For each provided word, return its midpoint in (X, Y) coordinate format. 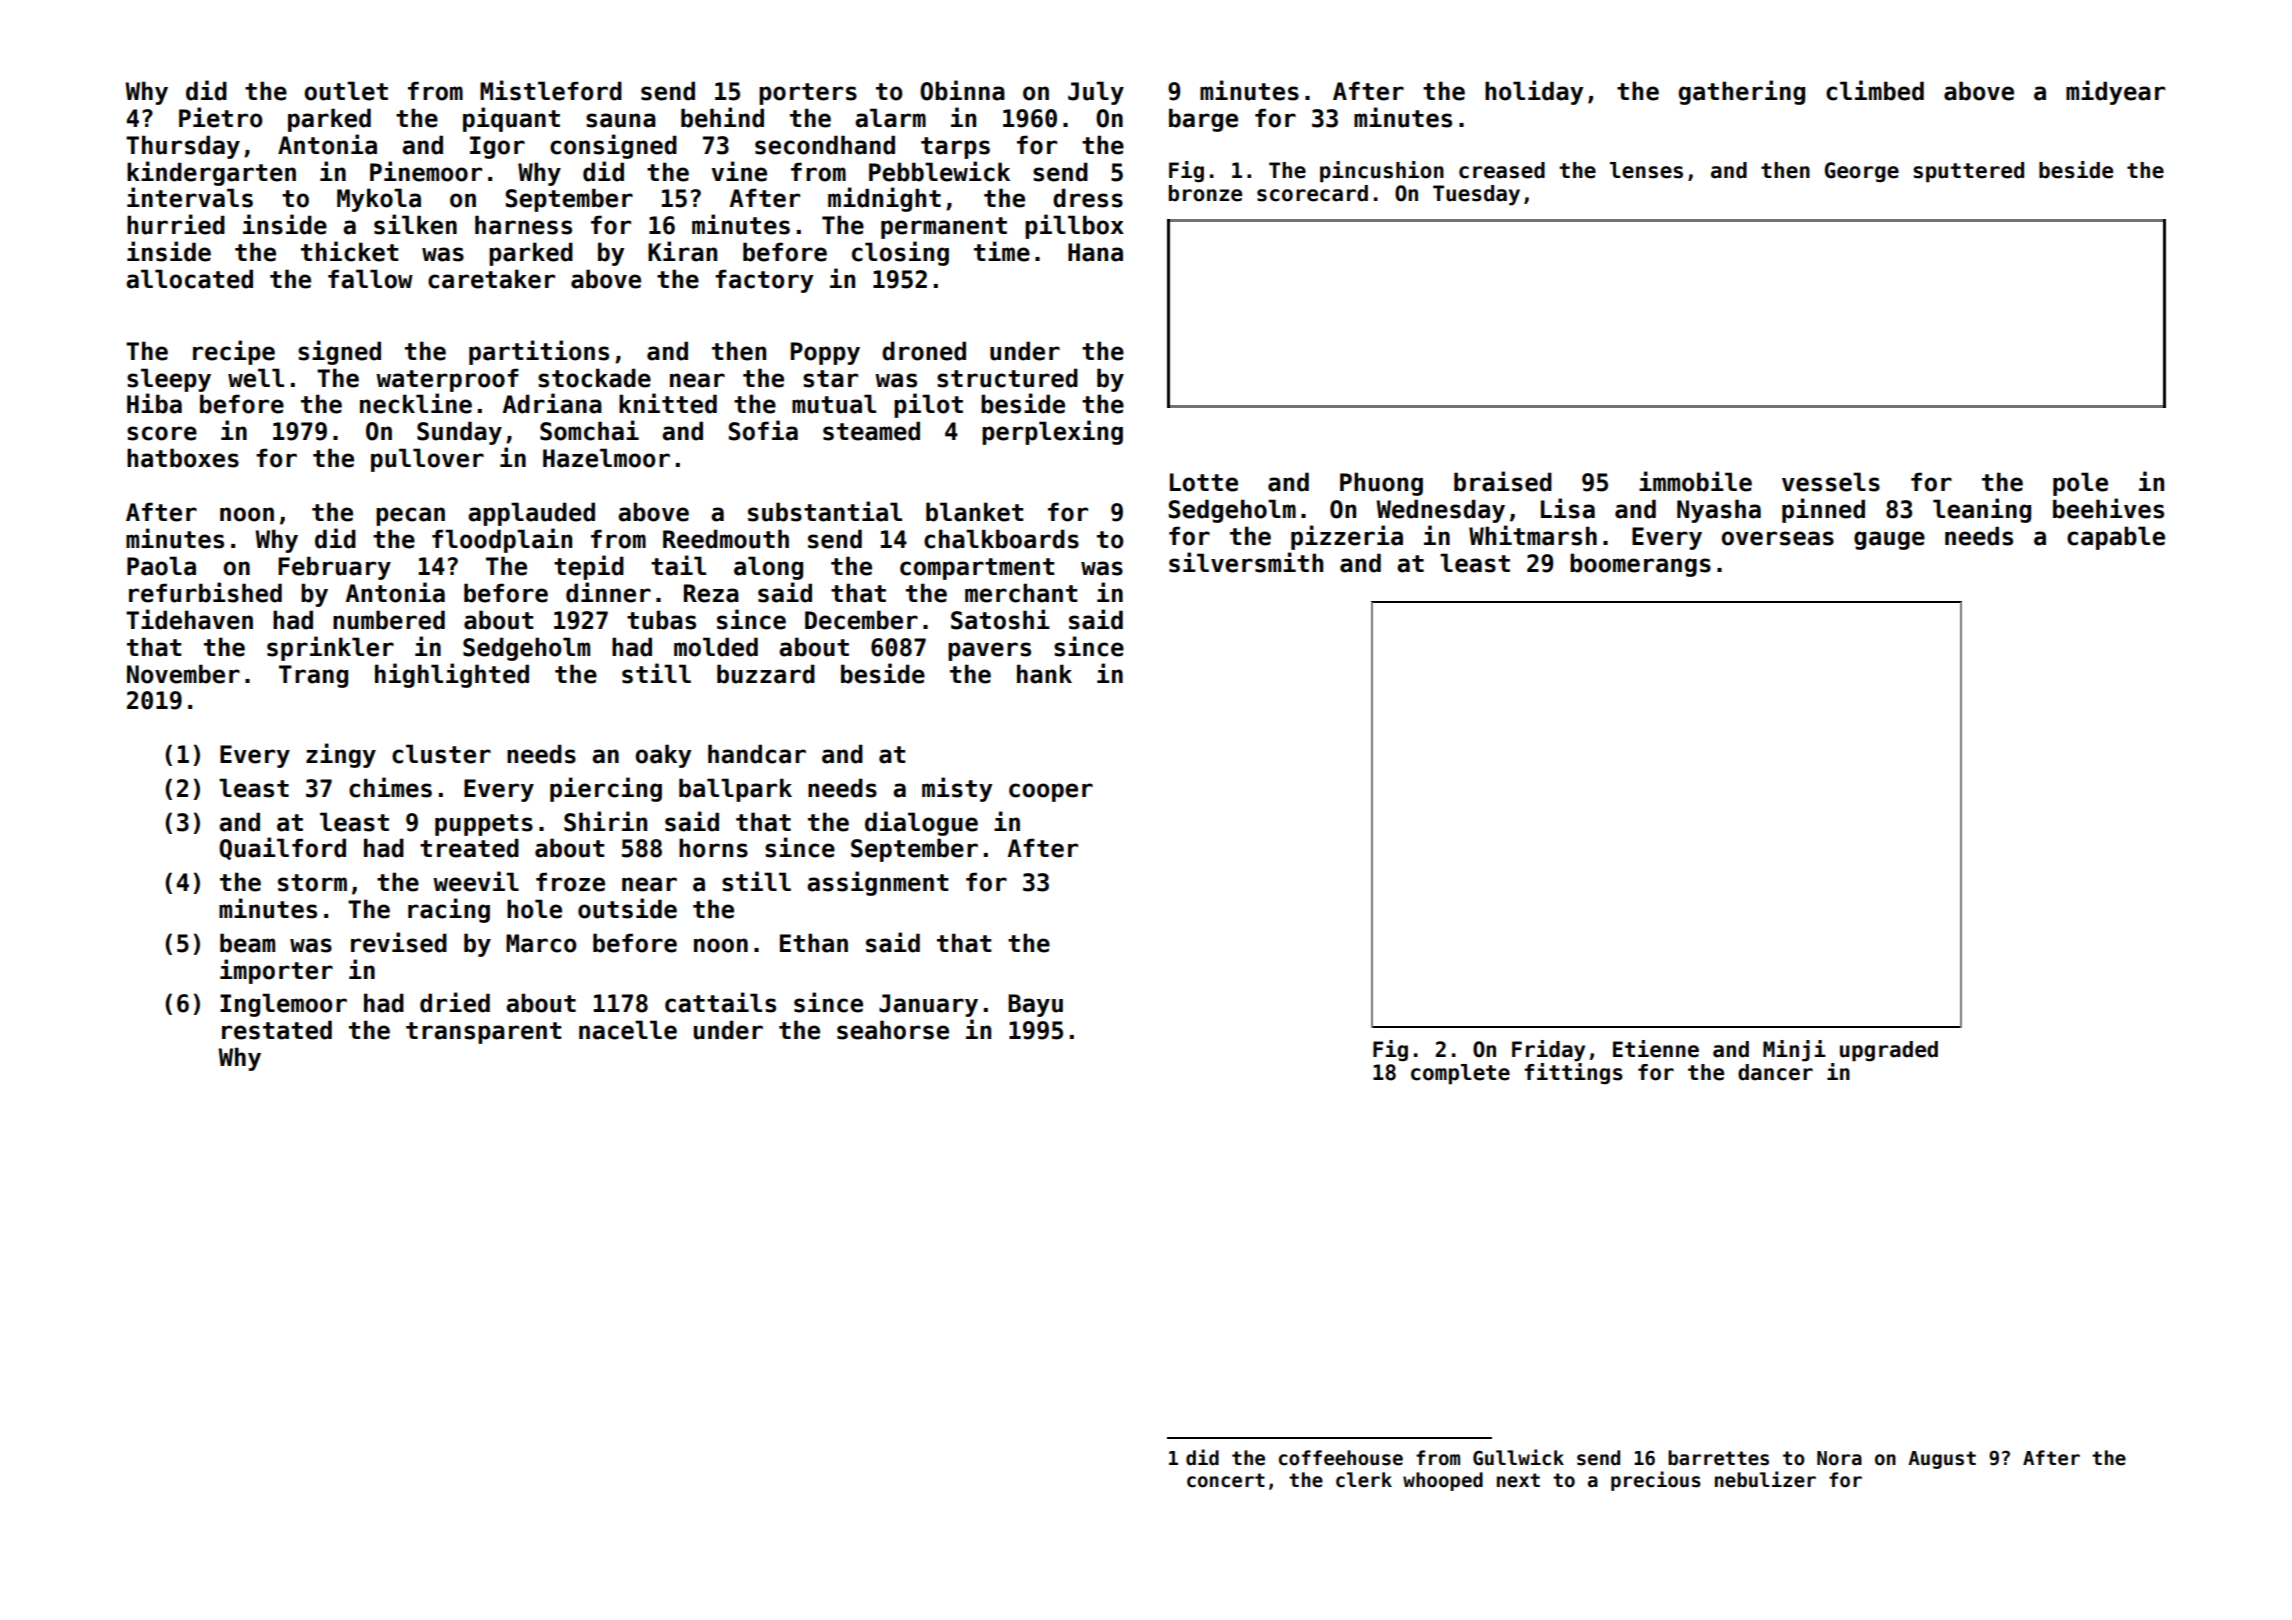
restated (277, 1030)
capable (2116, 538)
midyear (2115, 92)
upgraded (1889, 1051)
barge (1203, 120)
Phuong (1381, 484)
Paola (161, 566)
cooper (1051, 792)
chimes (390, 787)
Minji (1794, 1051)
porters (808, 94)
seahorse (893, 1030)
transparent (483, 1033)
